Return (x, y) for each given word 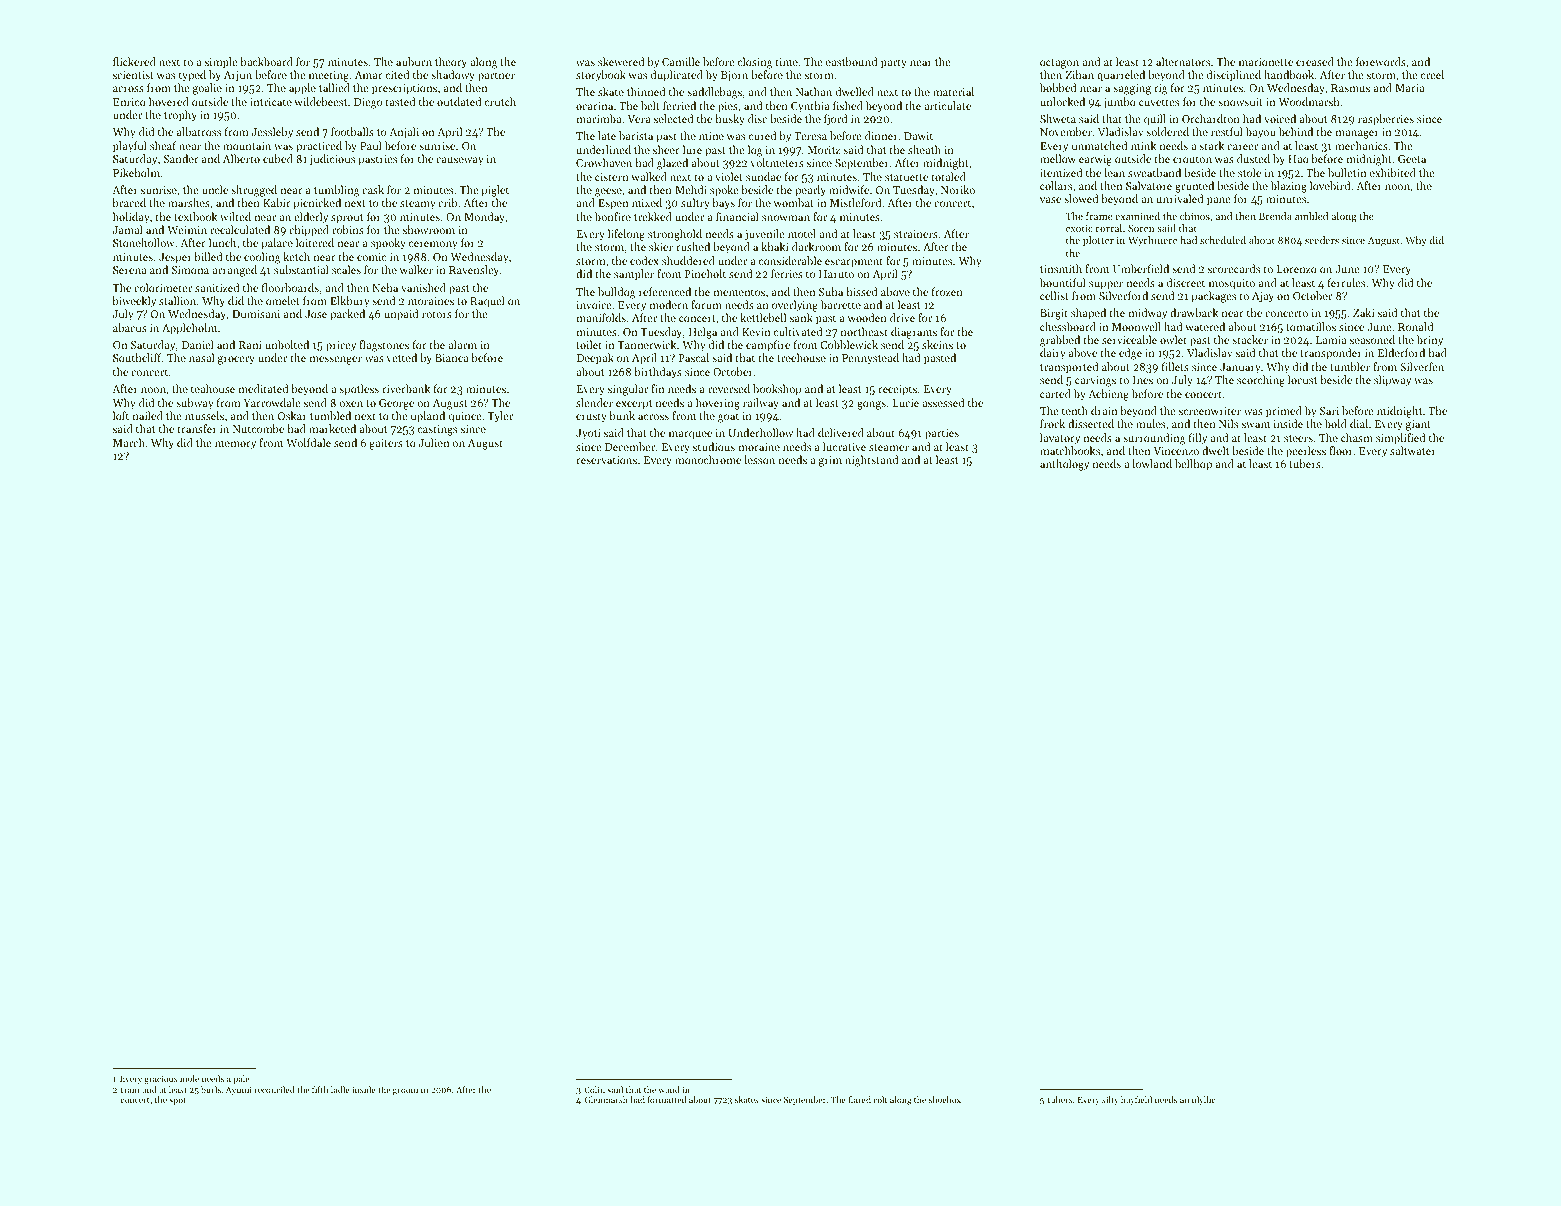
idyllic (1203, 1100)
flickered (134, 61)
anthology (1064, 465)
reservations (606, 460)
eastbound (851, 61)
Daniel (198, 344)
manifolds (601, 317)
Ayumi (239, 1091)
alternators (1183, 61)
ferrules (1346, 282)
